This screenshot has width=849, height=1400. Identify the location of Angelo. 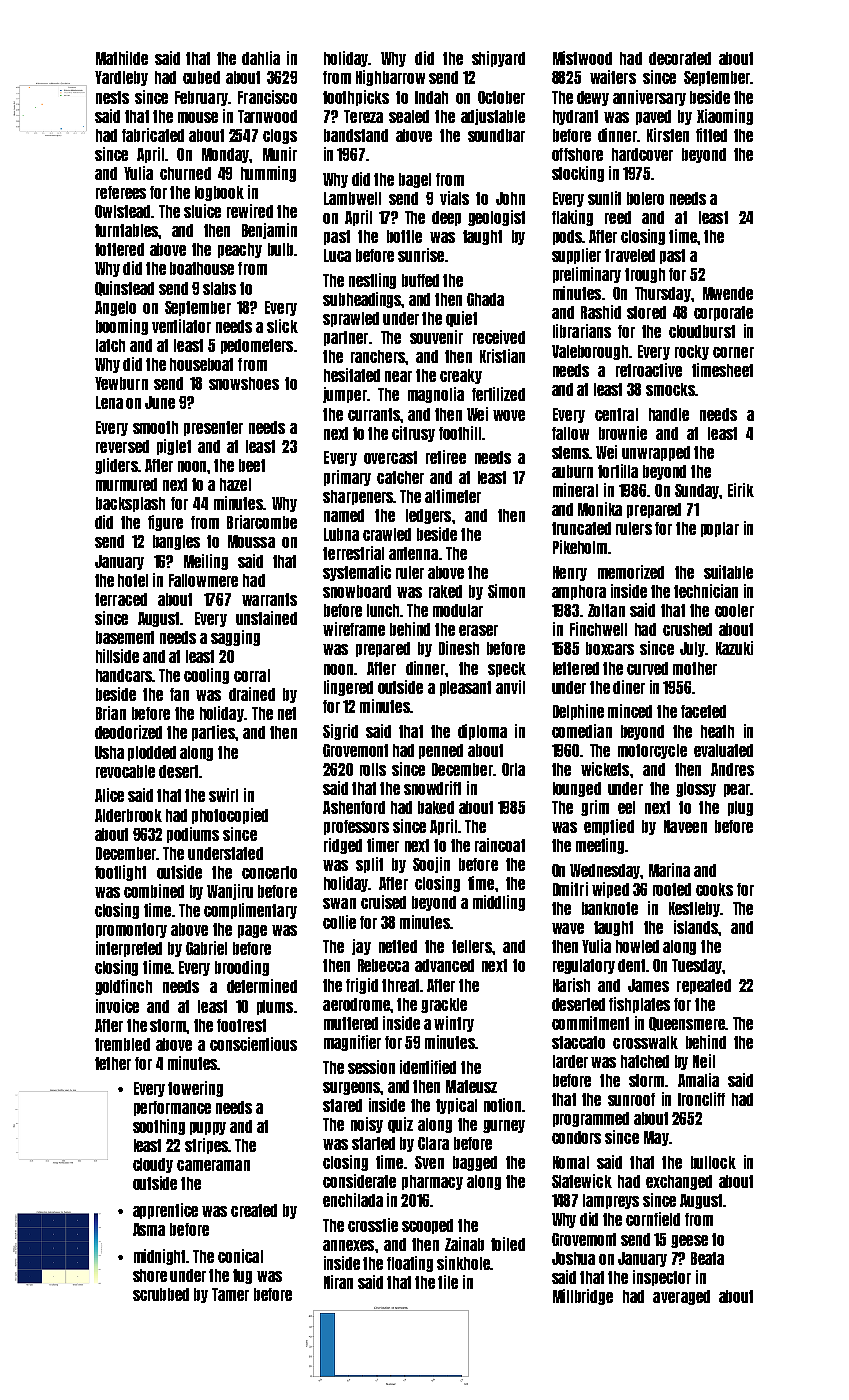
(115, 308).
